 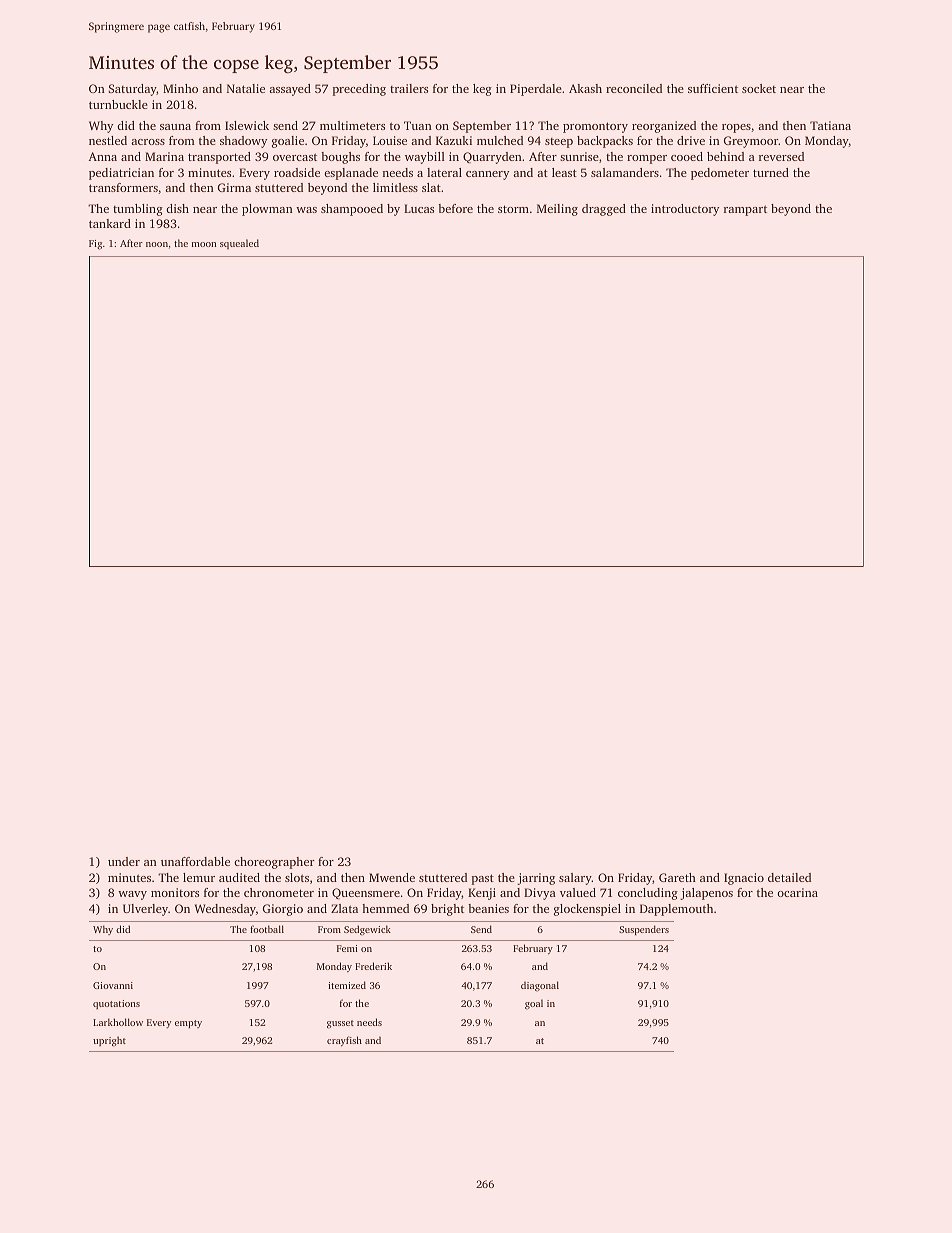 I want to click on crayfish, so click(x=344, y=1041).
